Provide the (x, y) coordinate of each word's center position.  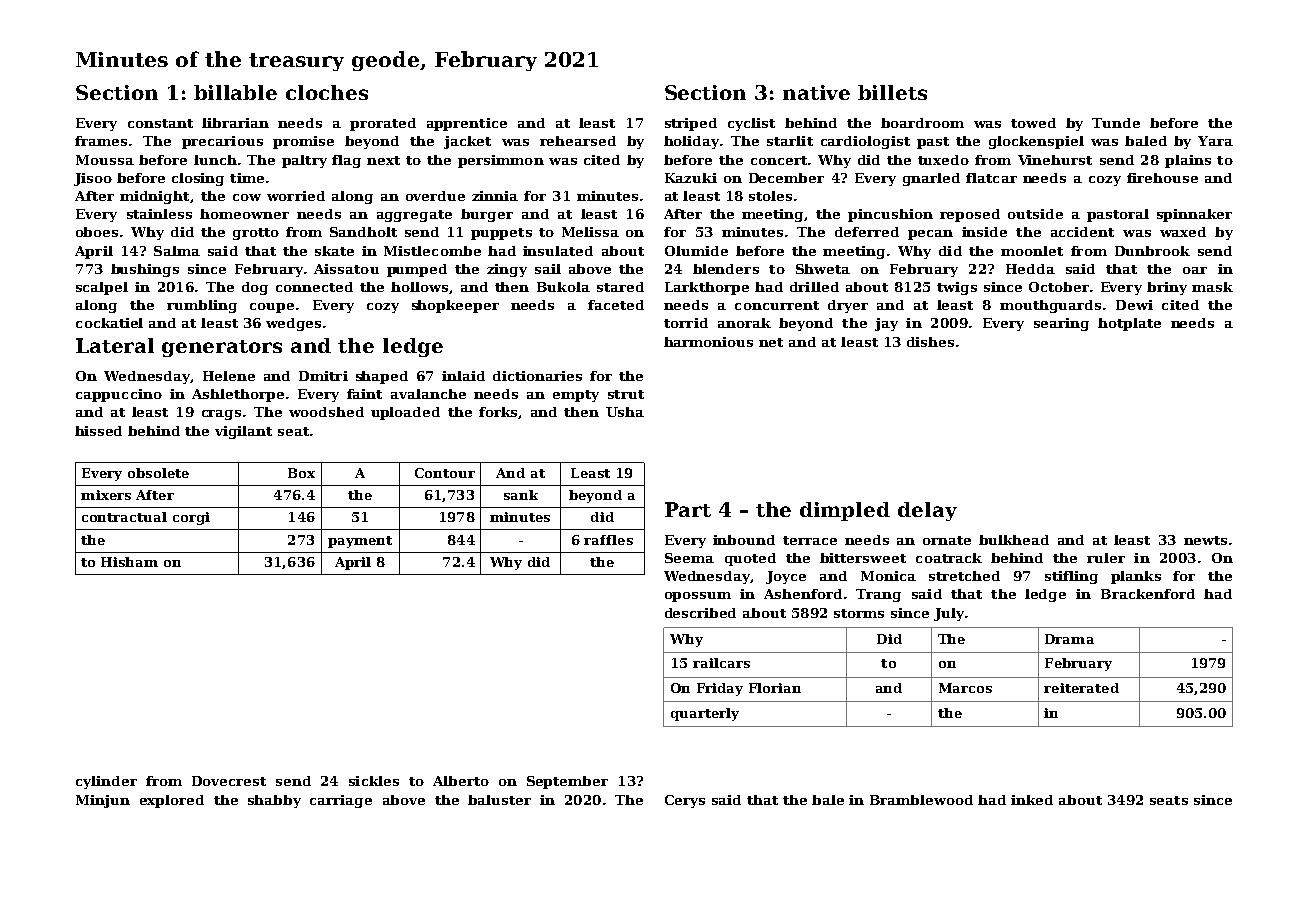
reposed (970, 215)
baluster (499, 800)
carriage (341, 801)
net (771, 342)
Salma (177, 251)
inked (1032, 800)
